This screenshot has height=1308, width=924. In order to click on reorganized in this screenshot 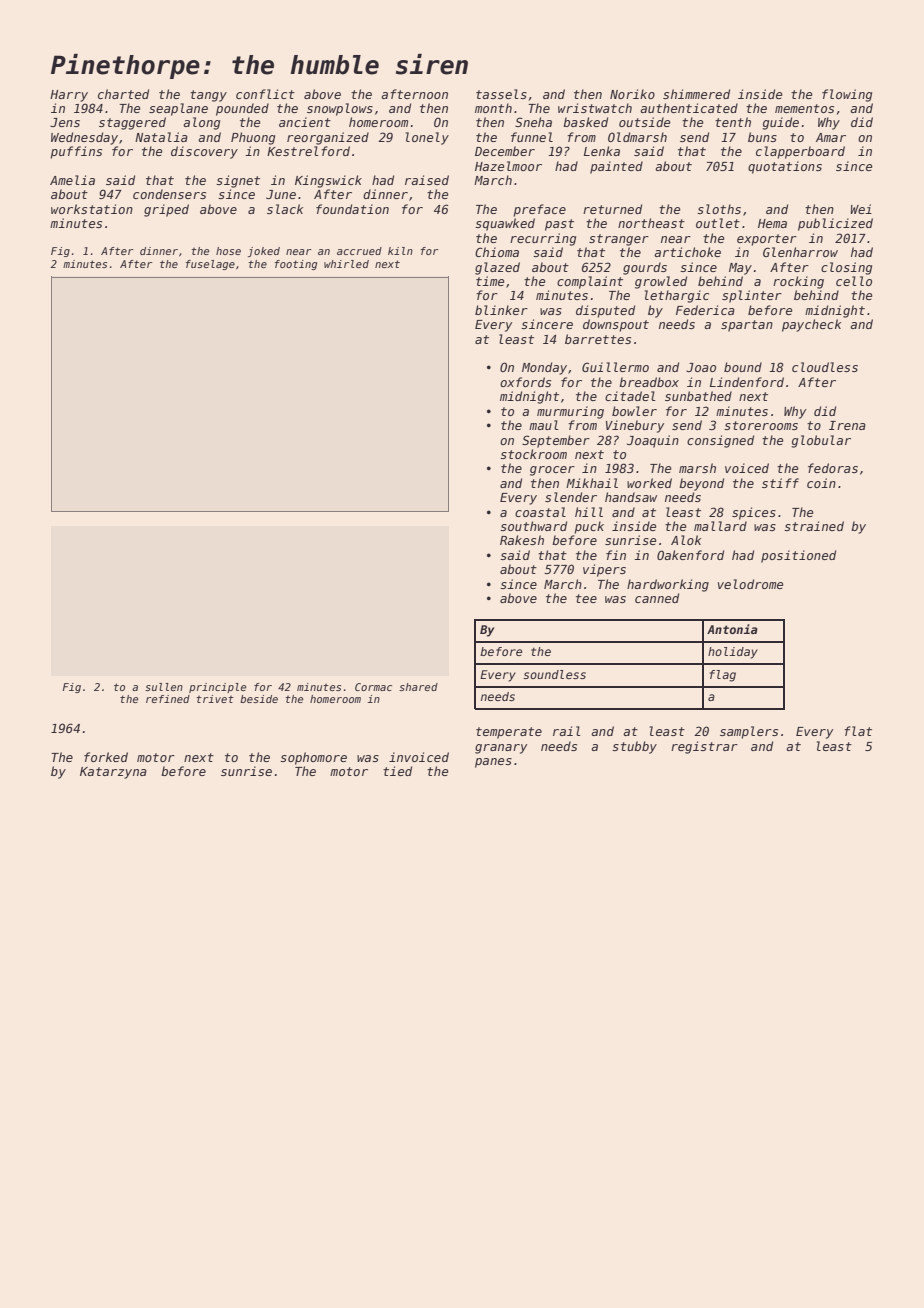, I will do `click(328, 138)`.
